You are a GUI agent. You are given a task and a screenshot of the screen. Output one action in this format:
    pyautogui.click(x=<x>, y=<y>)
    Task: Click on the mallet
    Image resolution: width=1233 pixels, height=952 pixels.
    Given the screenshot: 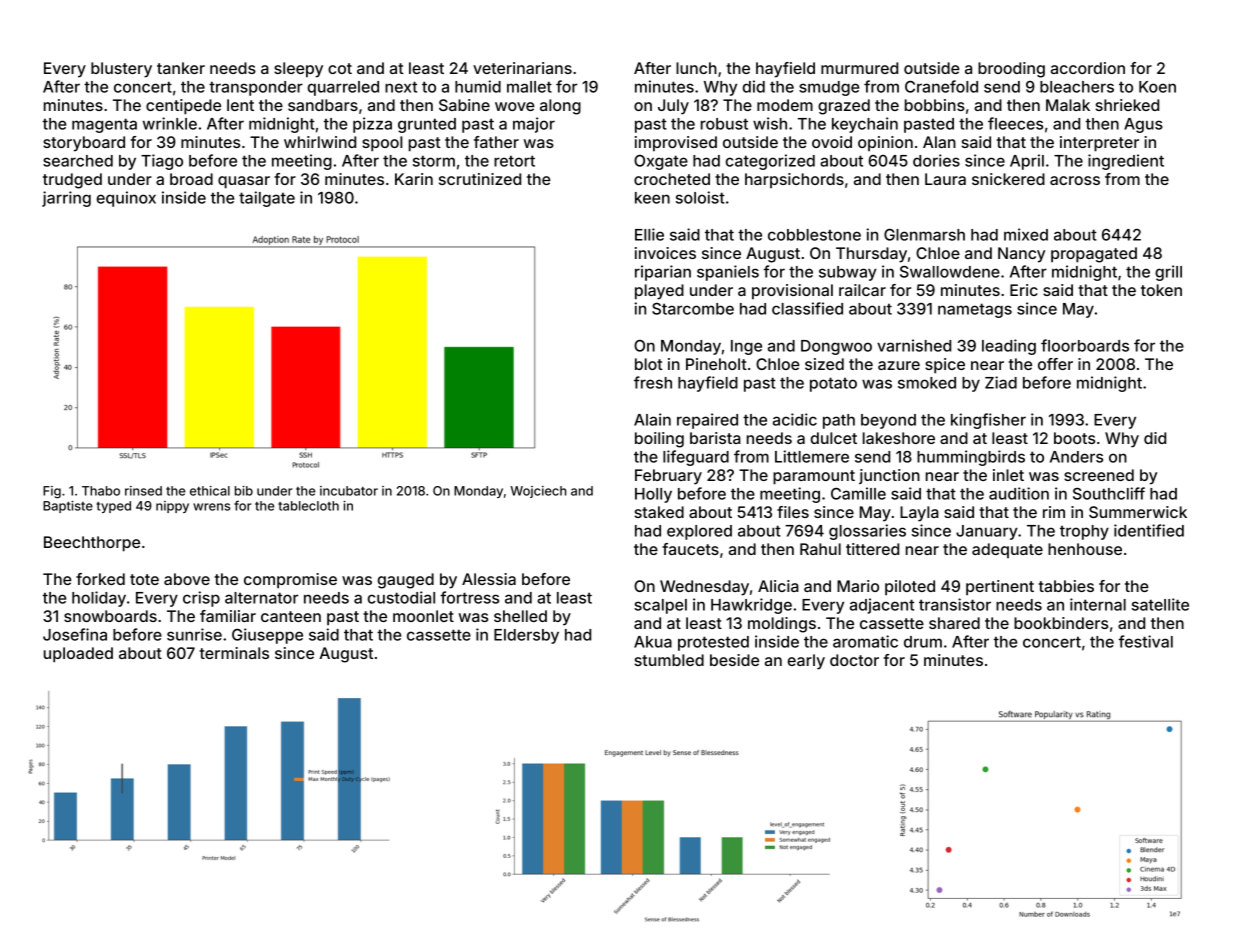 What is the action you would take?
    pyautogui.click(x=529, y=87)
